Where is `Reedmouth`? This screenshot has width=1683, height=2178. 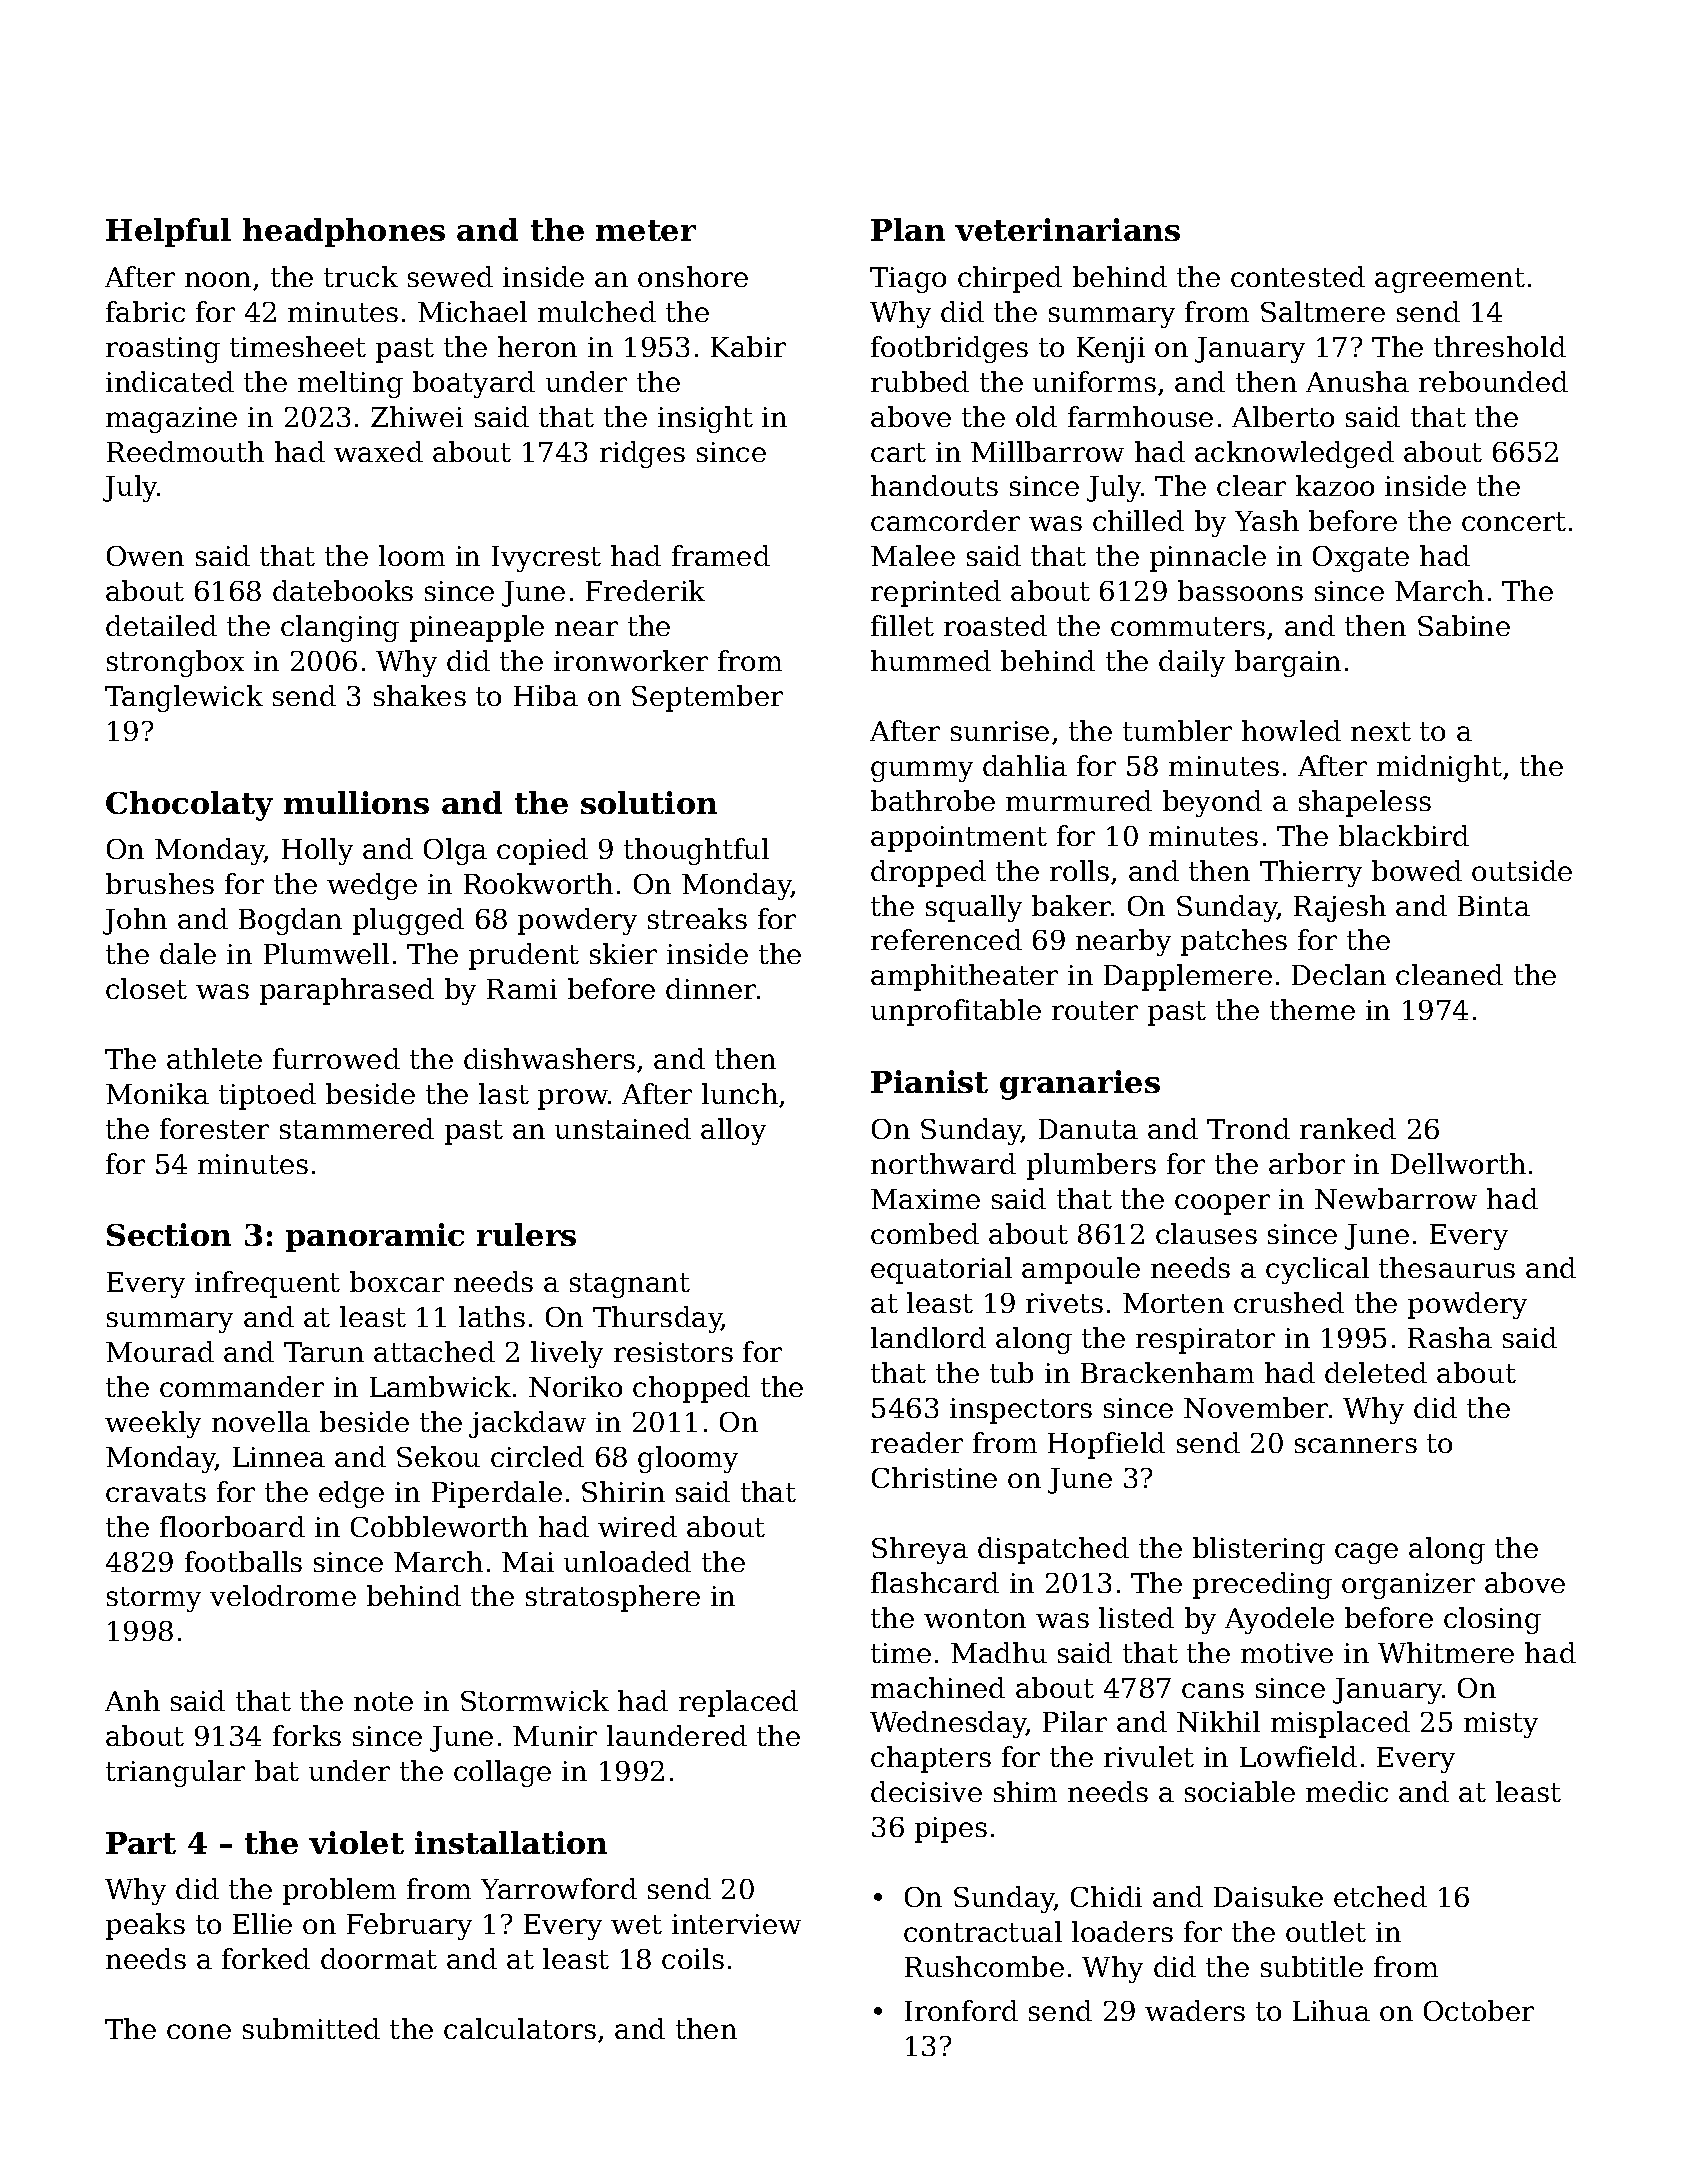
Reedmouth is located at coordinates (185, 451).
